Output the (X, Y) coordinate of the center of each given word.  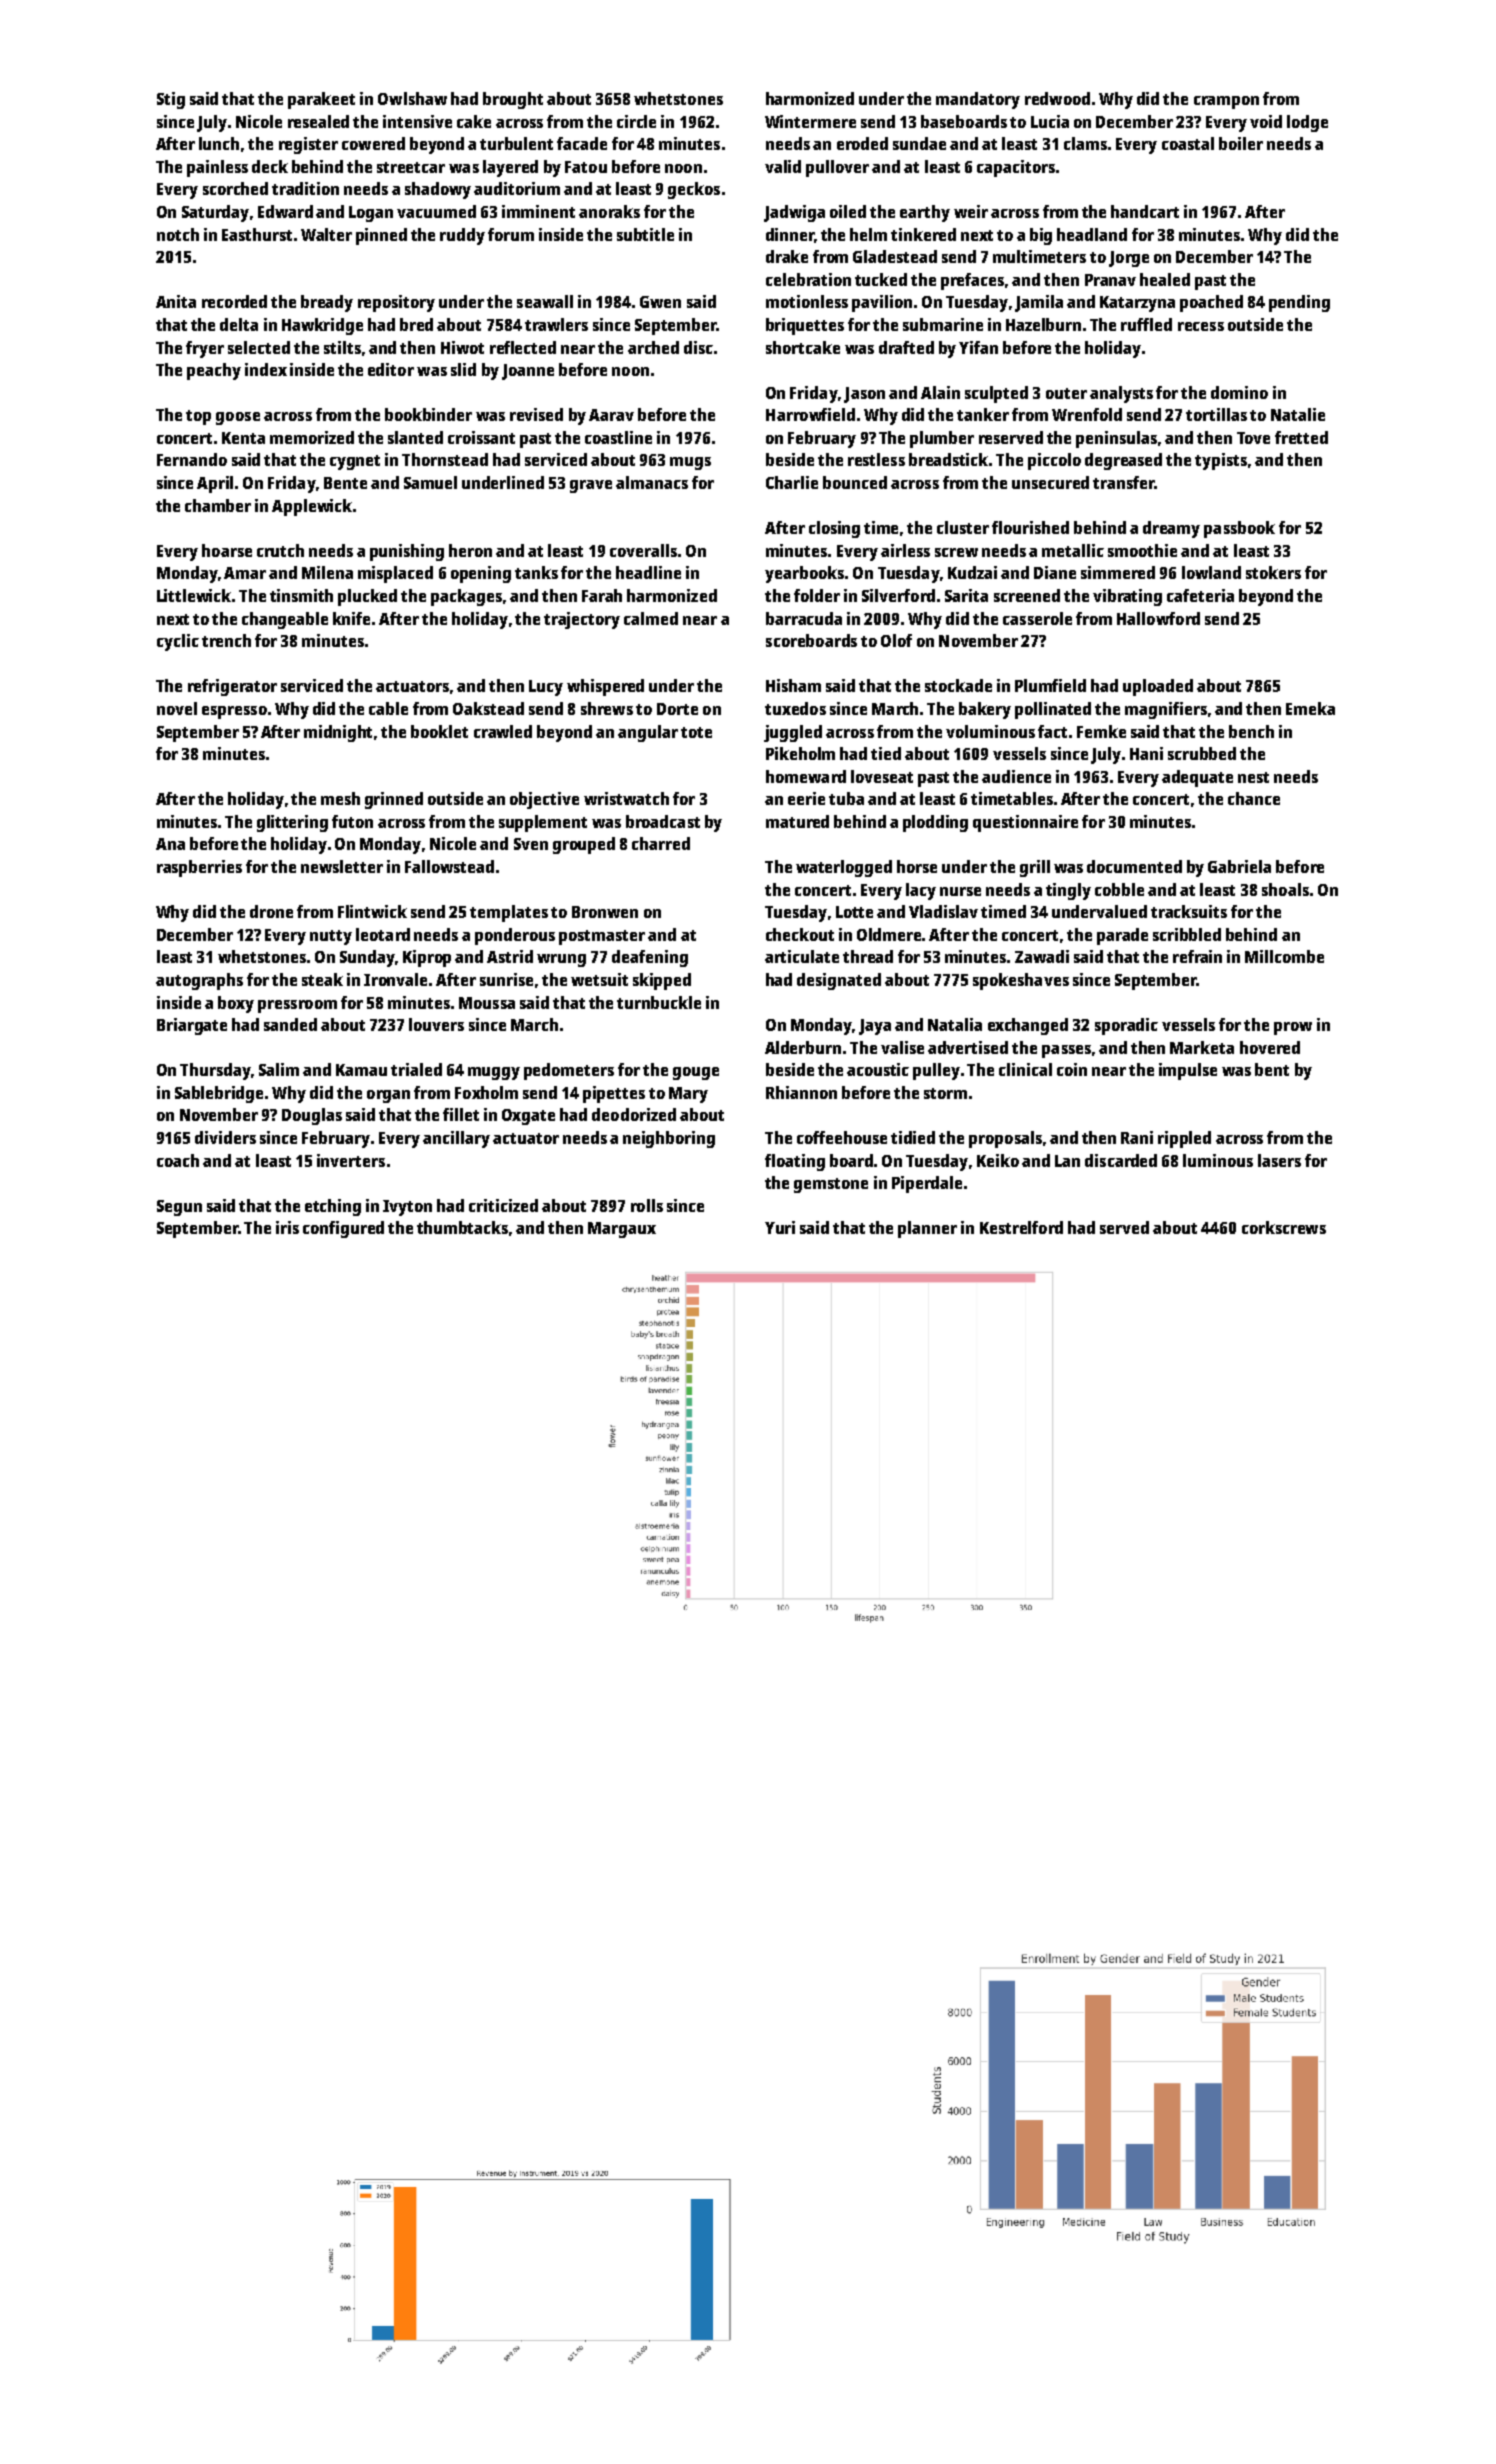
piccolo (1054, 461)
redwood (1057, 98)
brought (513, 100)
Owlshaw (412, 98)
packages (466, 597)
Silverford (898, 595)
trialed (416, 1069)
